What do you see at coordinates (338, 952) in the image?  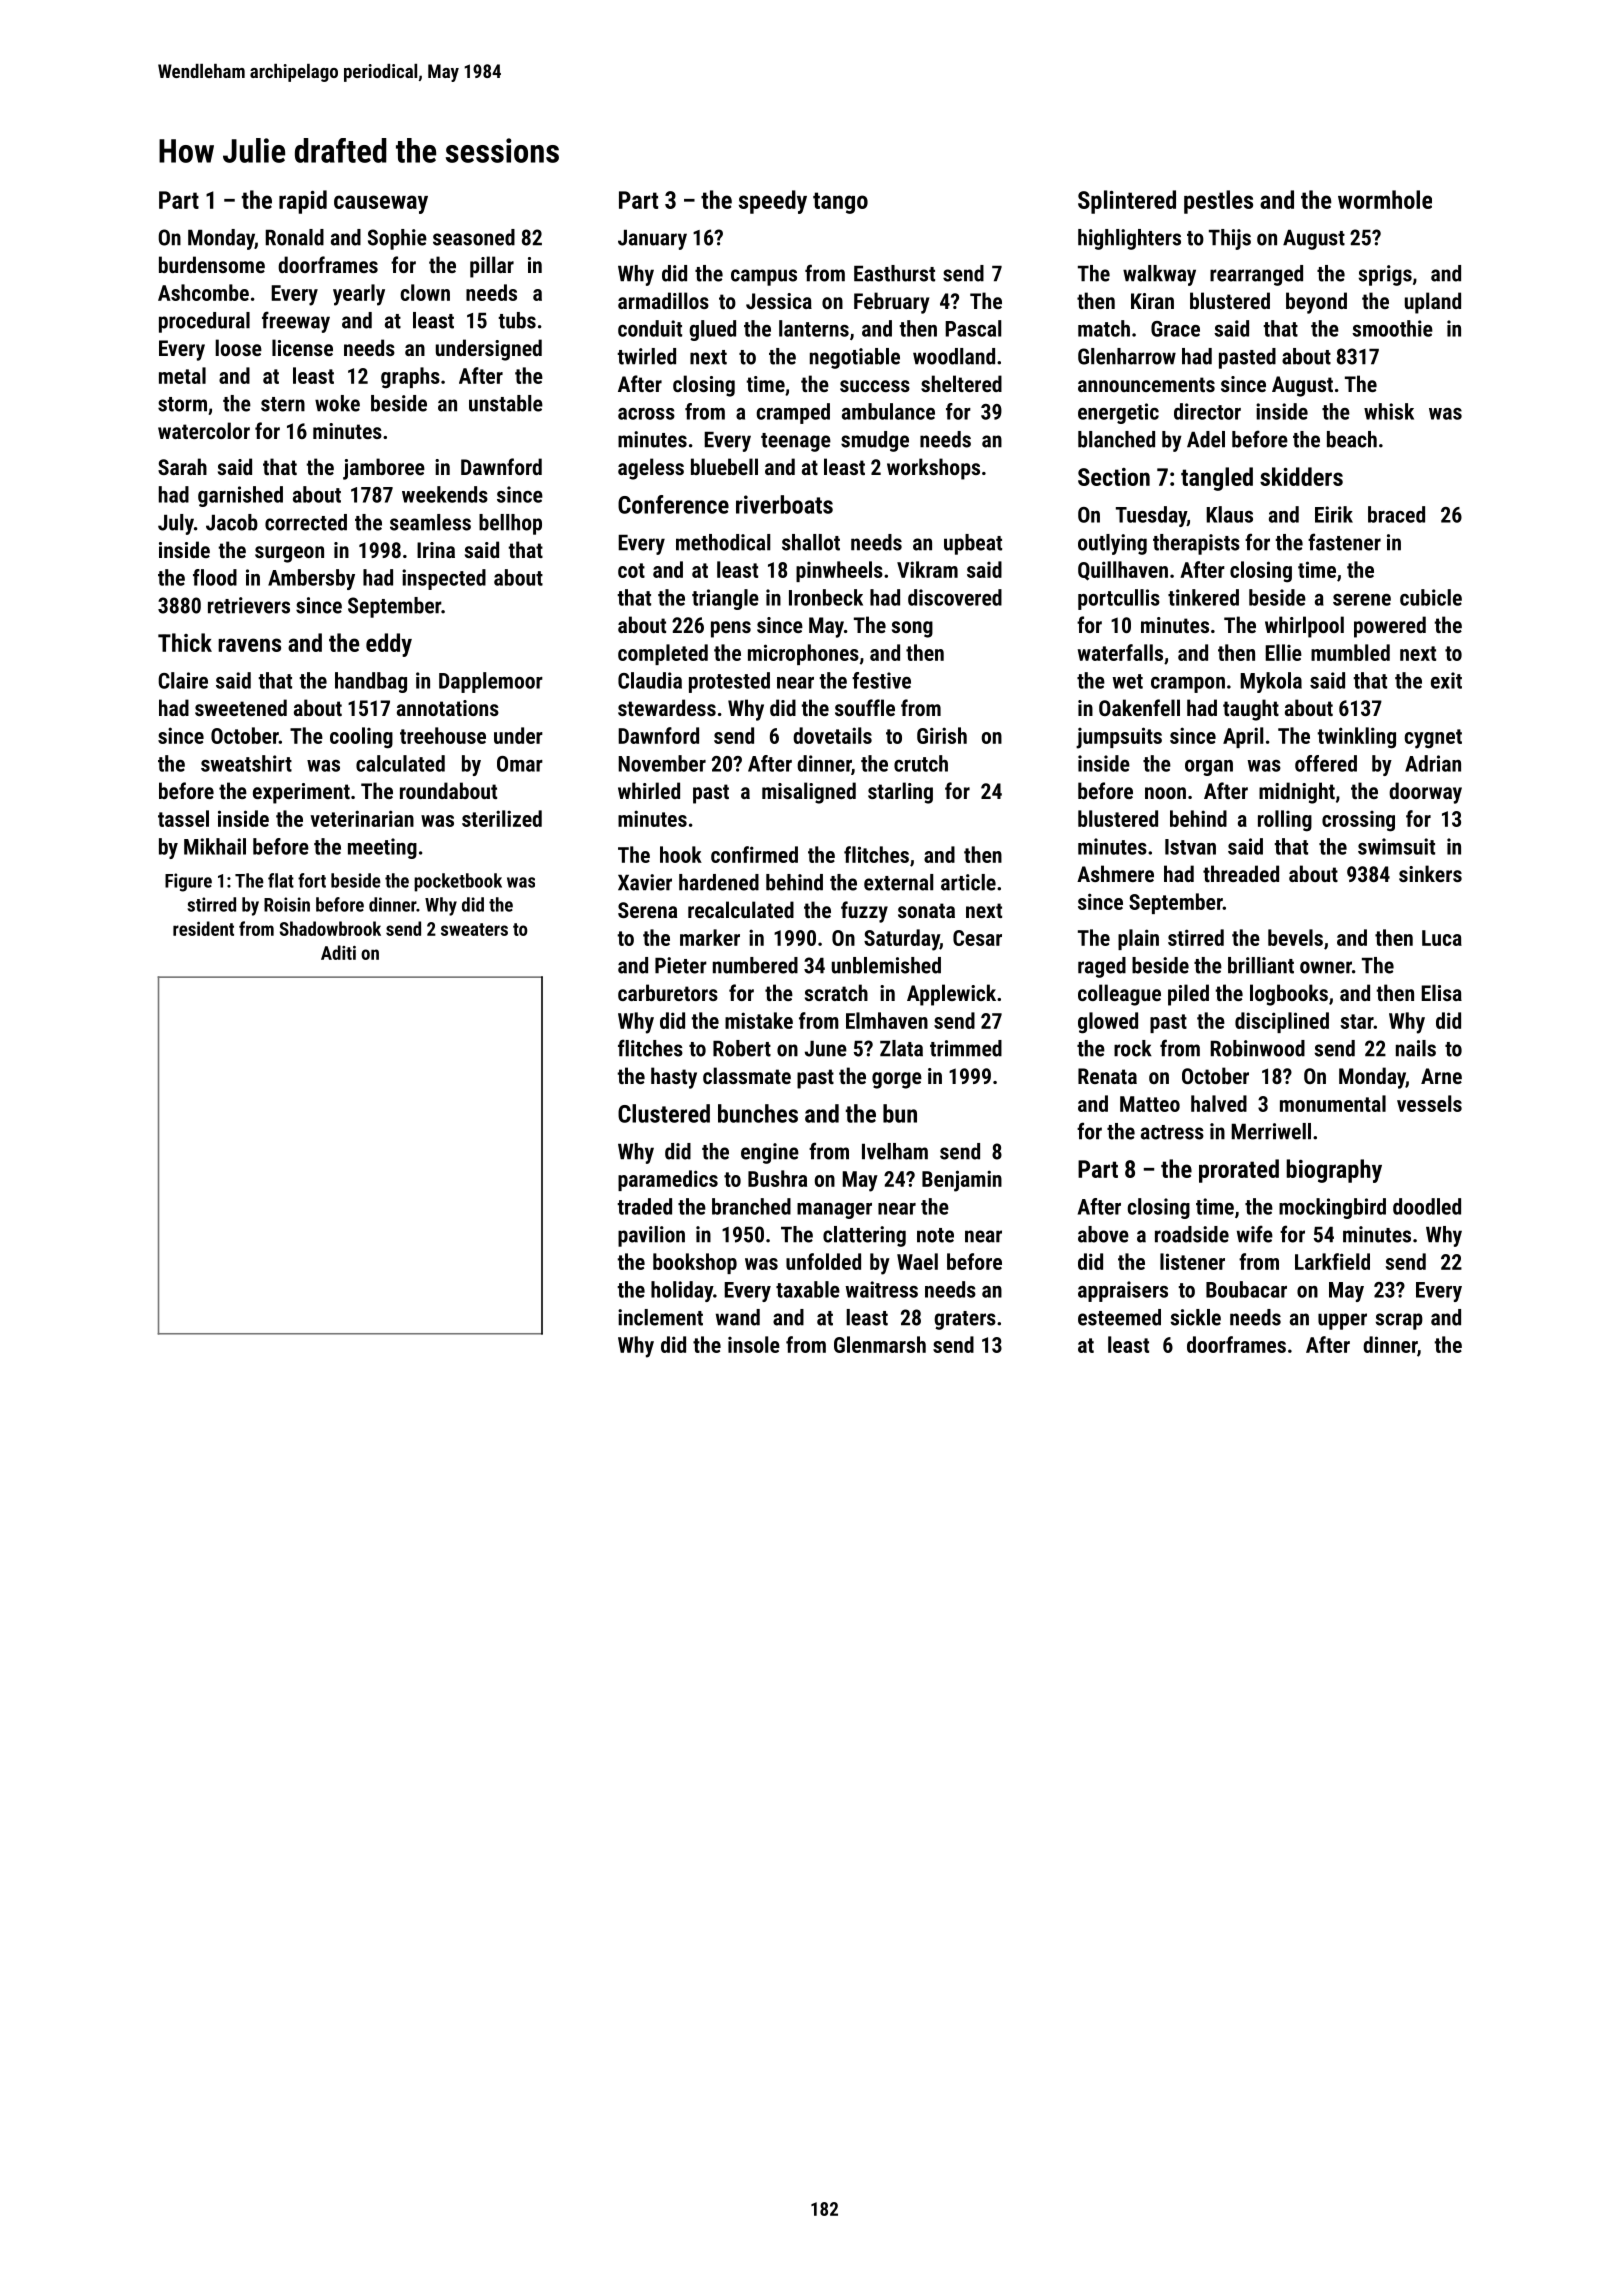 I see `Aditi` at bounding box center [338, 952].
